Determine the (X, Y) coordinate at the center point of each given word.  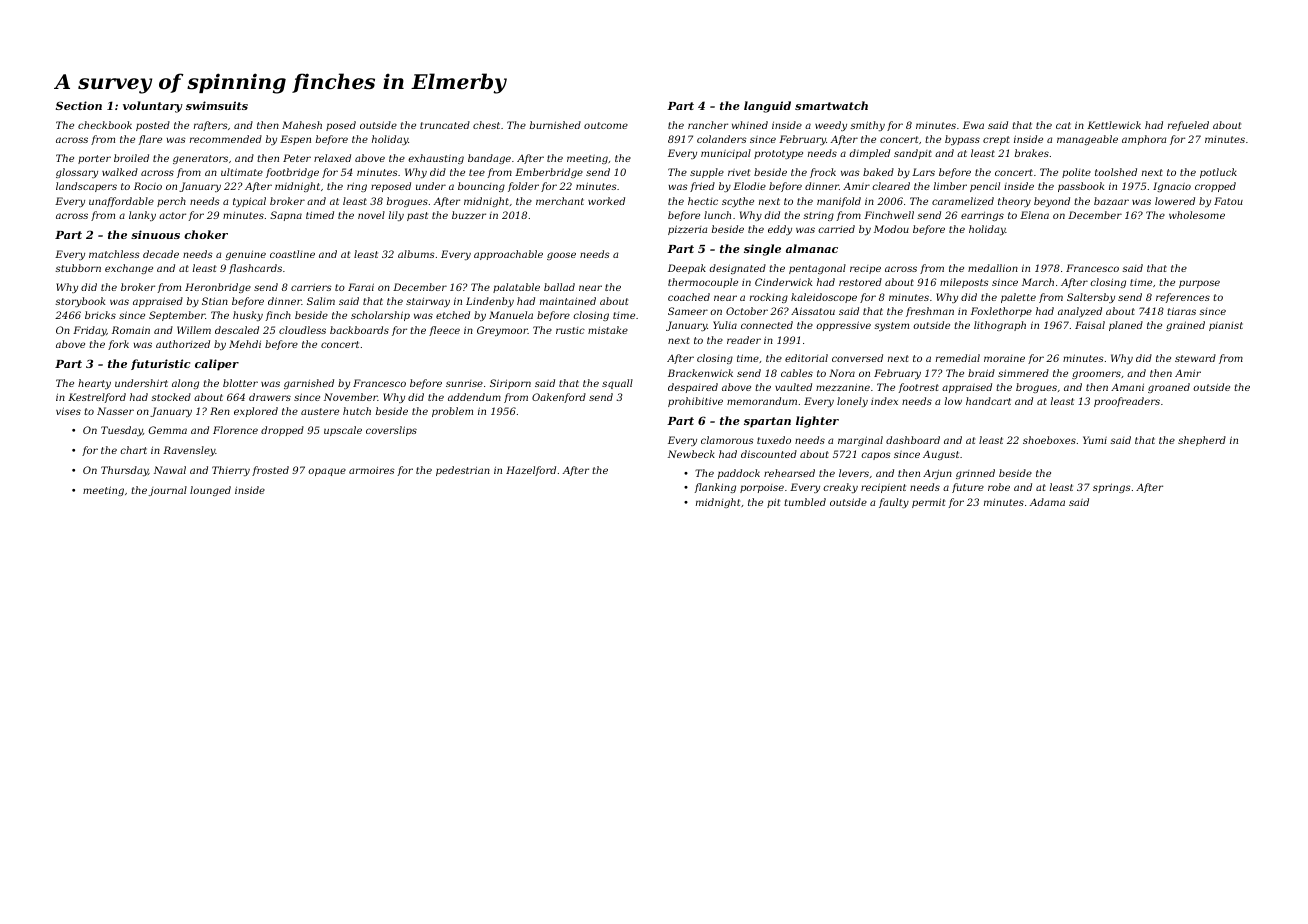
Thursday (124, 471)
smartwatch (831, 105)
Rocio (148, 186)
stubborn (78, 268)
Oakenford (559, 398)
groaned (1169, 388)
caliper (217, 365)
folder (523, 187)
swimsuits (217, 105)
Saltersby (1091, 298)
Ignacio (1172, 187)
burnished (555, 125)
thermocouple (703, 283)
